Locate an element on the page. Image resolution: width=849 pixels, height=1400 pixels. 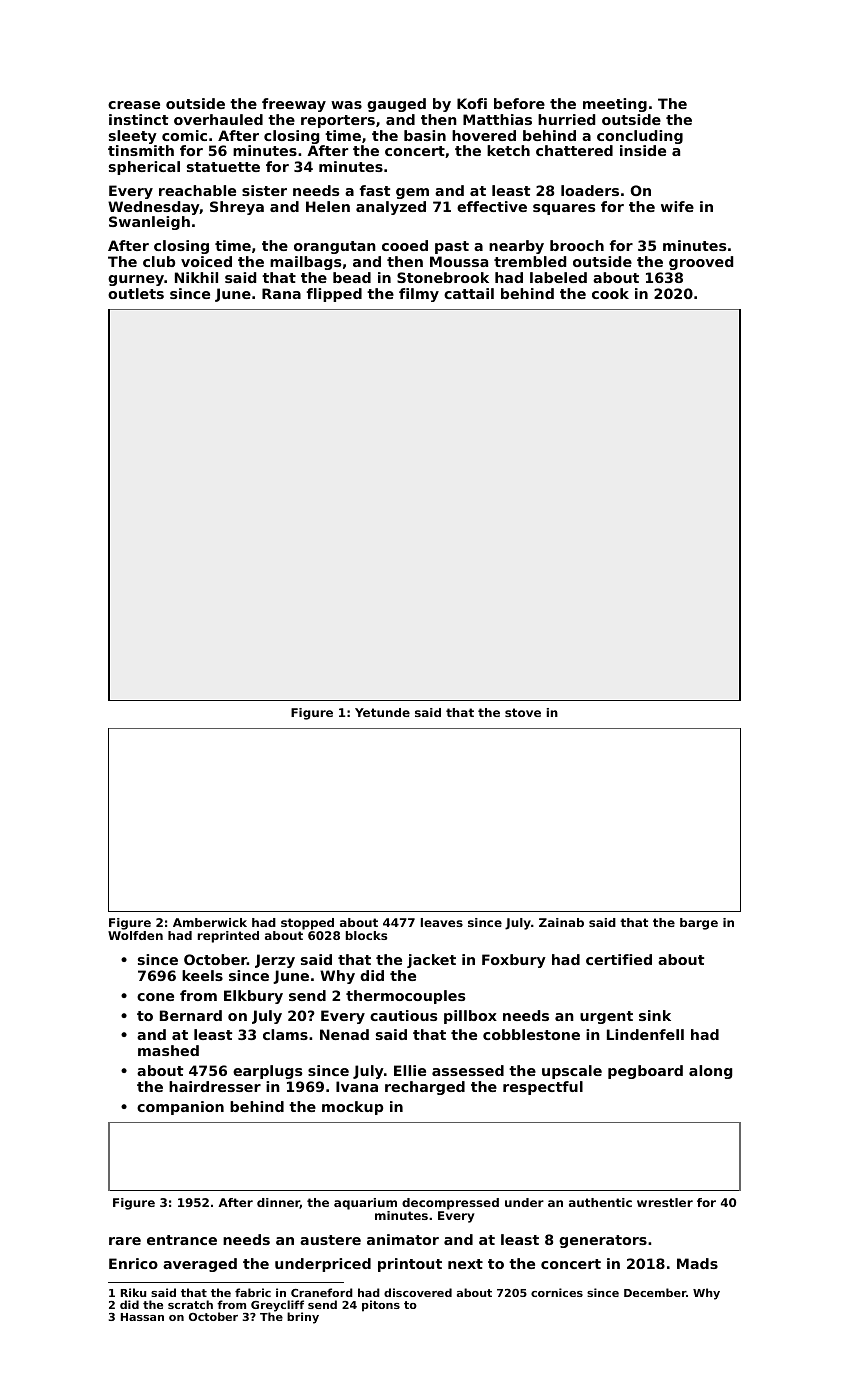
Yetunde is located at coordinates (382, 712).
